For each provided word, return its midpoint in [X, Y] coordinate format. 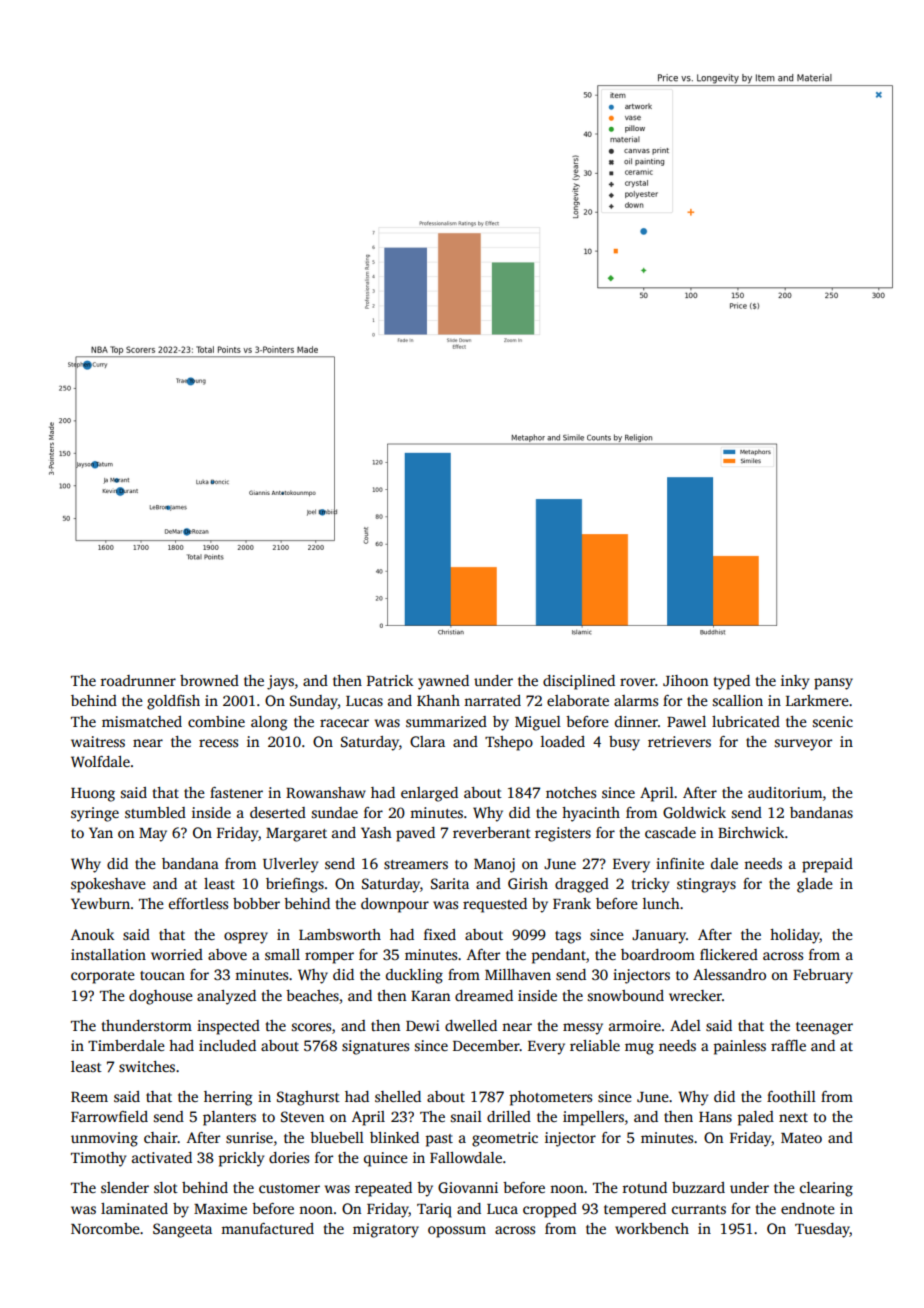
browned [209, 680]
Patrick [390, 680]
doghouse [161, 997]
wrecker [695, 995]
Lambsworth [340, 934]
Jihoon [685, 680]
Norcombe [105, 1228]
